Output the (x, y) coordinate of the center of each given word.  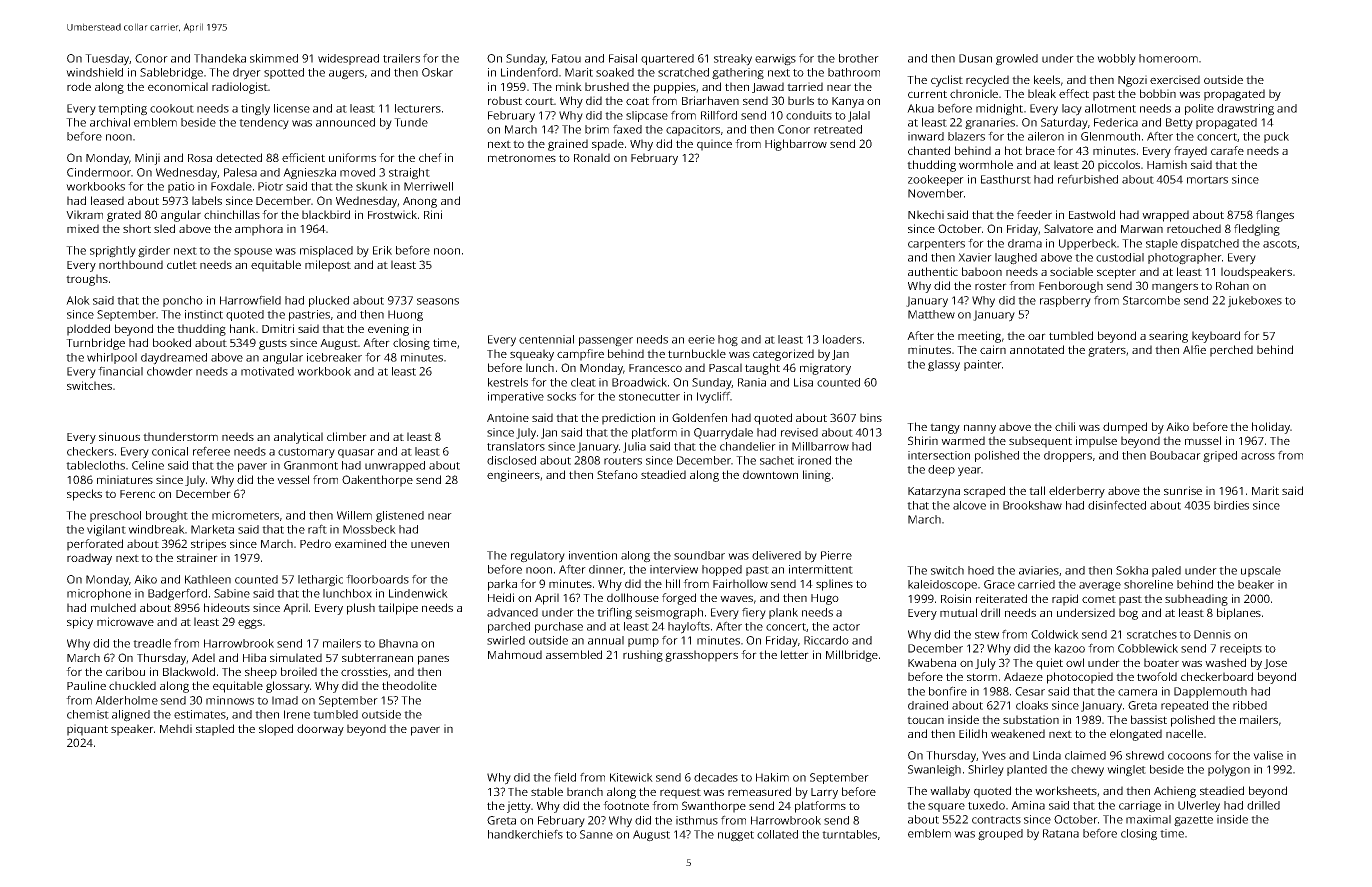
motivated (267, 371)
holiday (1271, 428)
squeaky (532, 355)
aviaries (1039, 570)
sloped (276, 730)
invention (593, 555)
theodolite (409, 685)
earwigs (775, 60)
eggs (250, 624)
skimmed (274, 58)
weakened (1018, 733)
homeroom (1168, 58)
